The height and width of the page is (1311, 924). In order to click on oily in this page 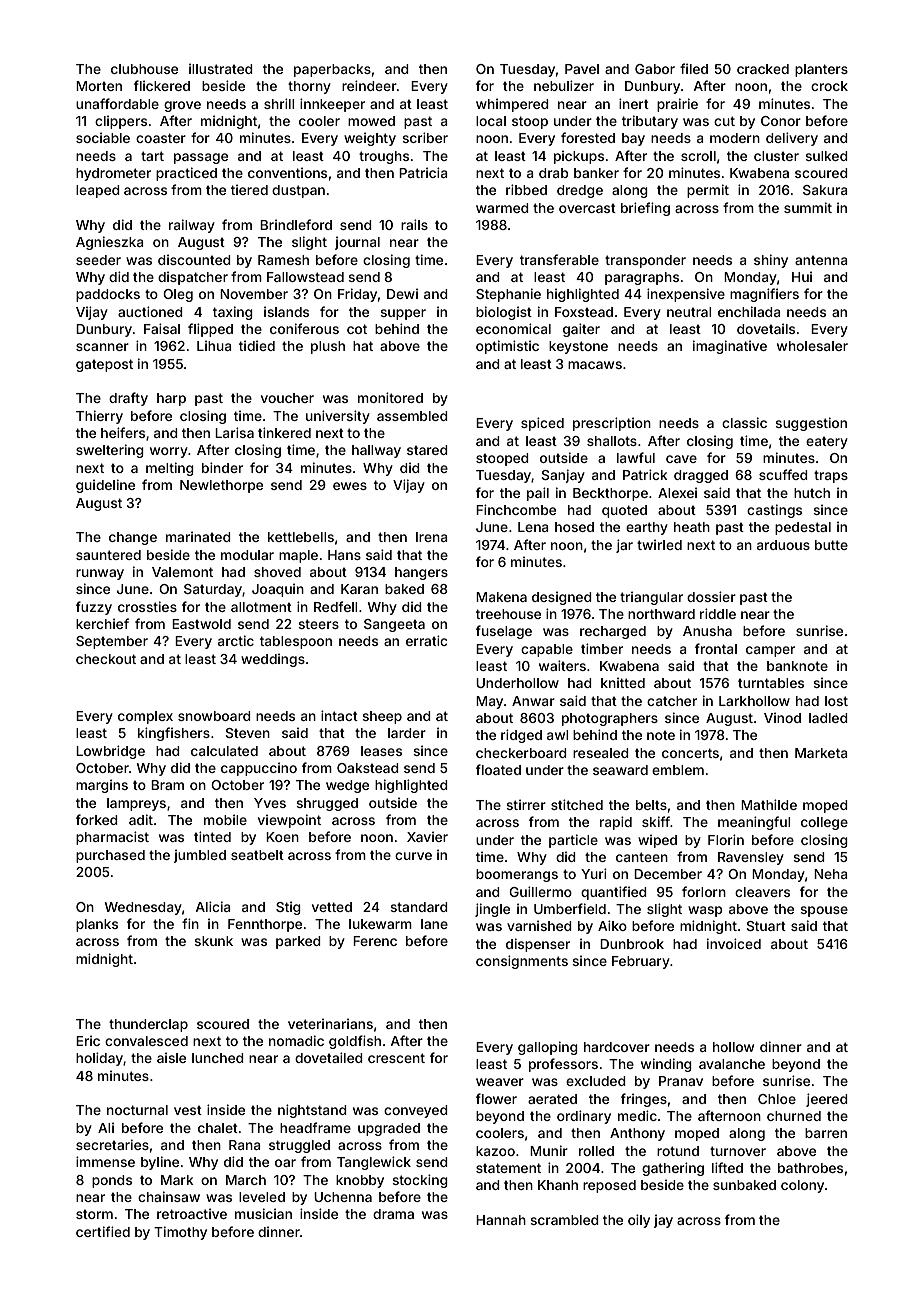, I will do `click(639, 1221)`.
